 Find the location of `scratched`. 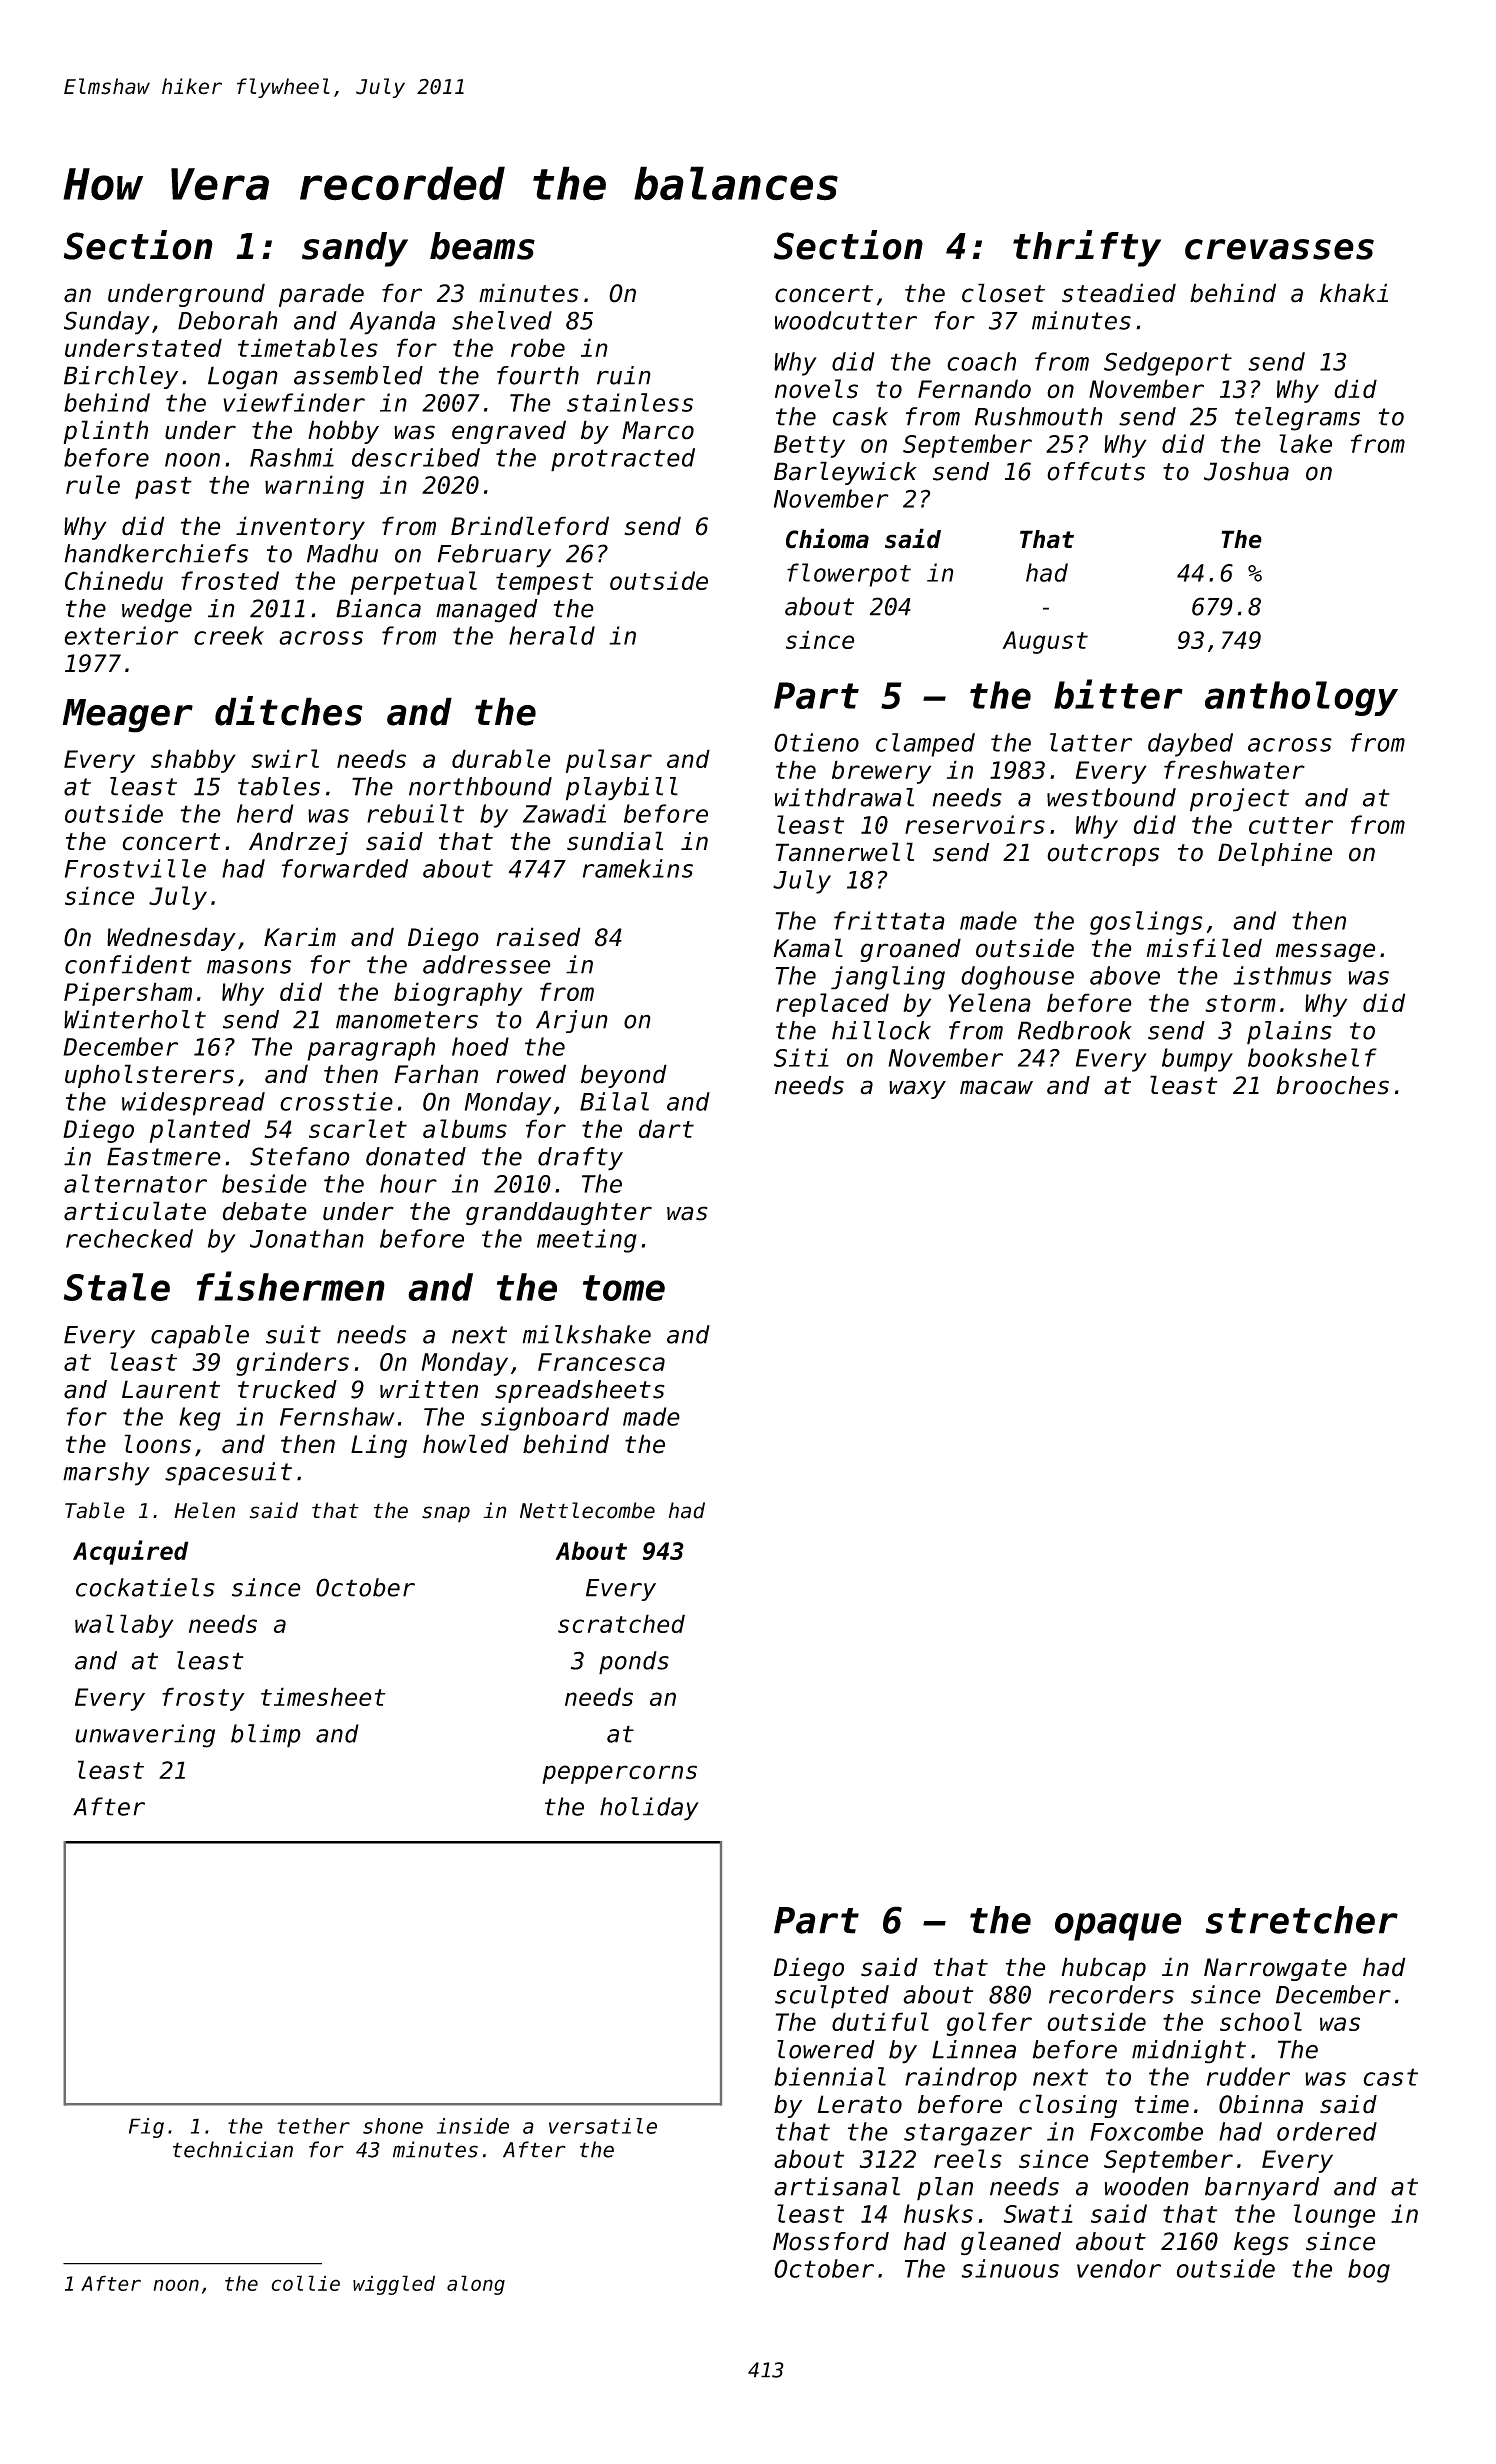

scratched is located at coordinates (621, 1623).
